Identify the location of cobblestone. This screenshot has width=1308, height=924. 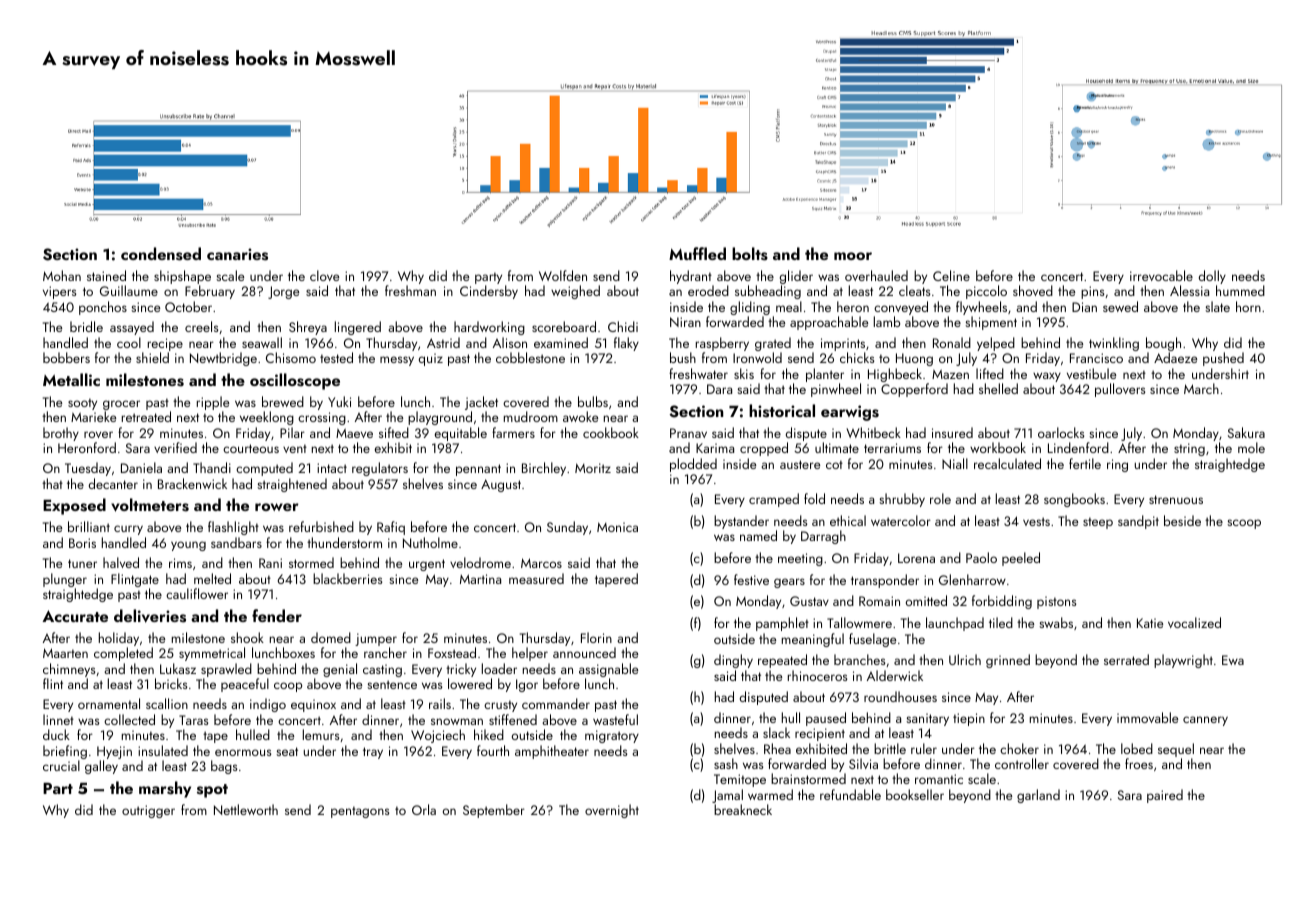
(530, 357).
